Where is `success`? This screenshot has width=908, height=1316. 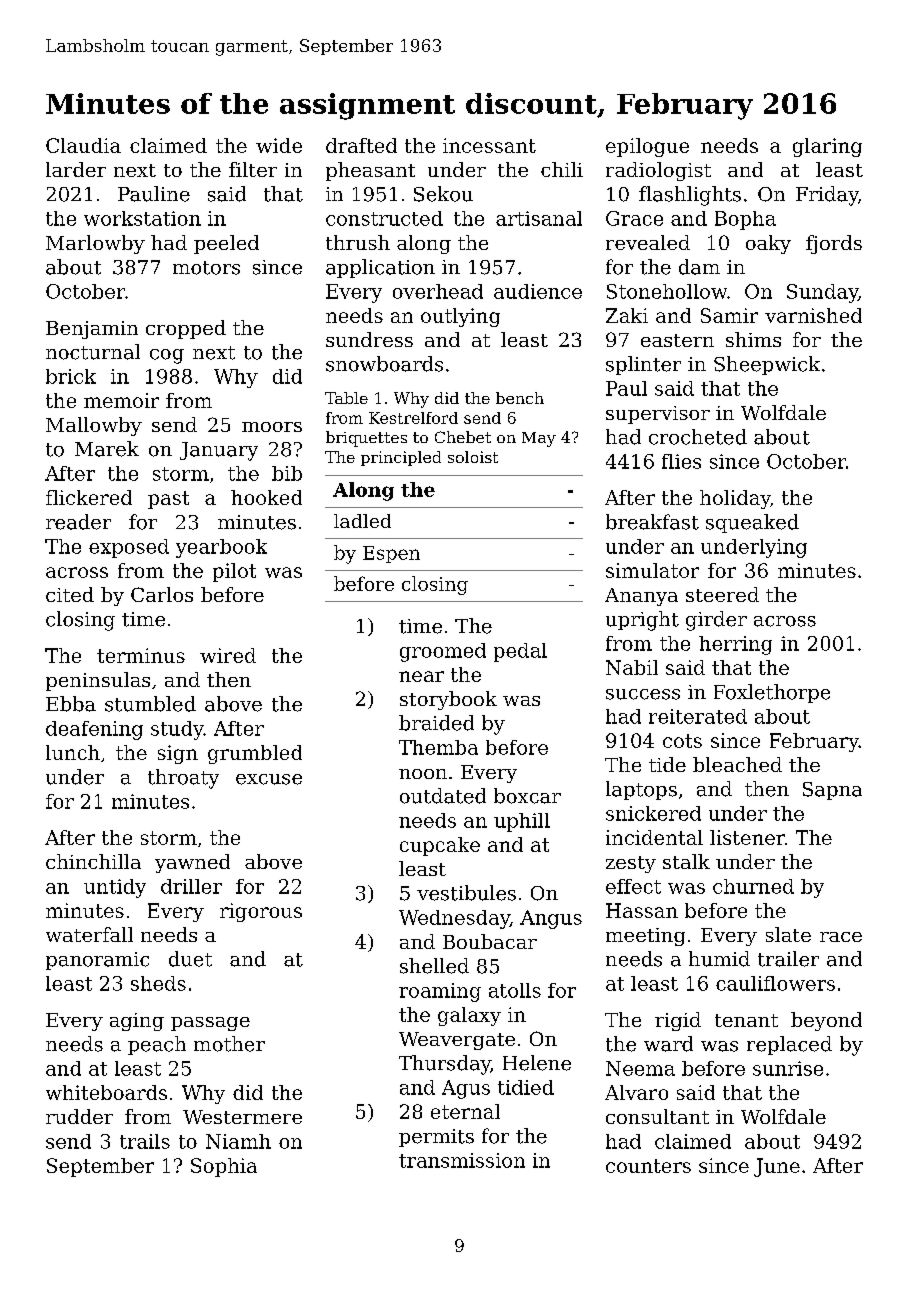
success is located at coordinates (643, 694).
